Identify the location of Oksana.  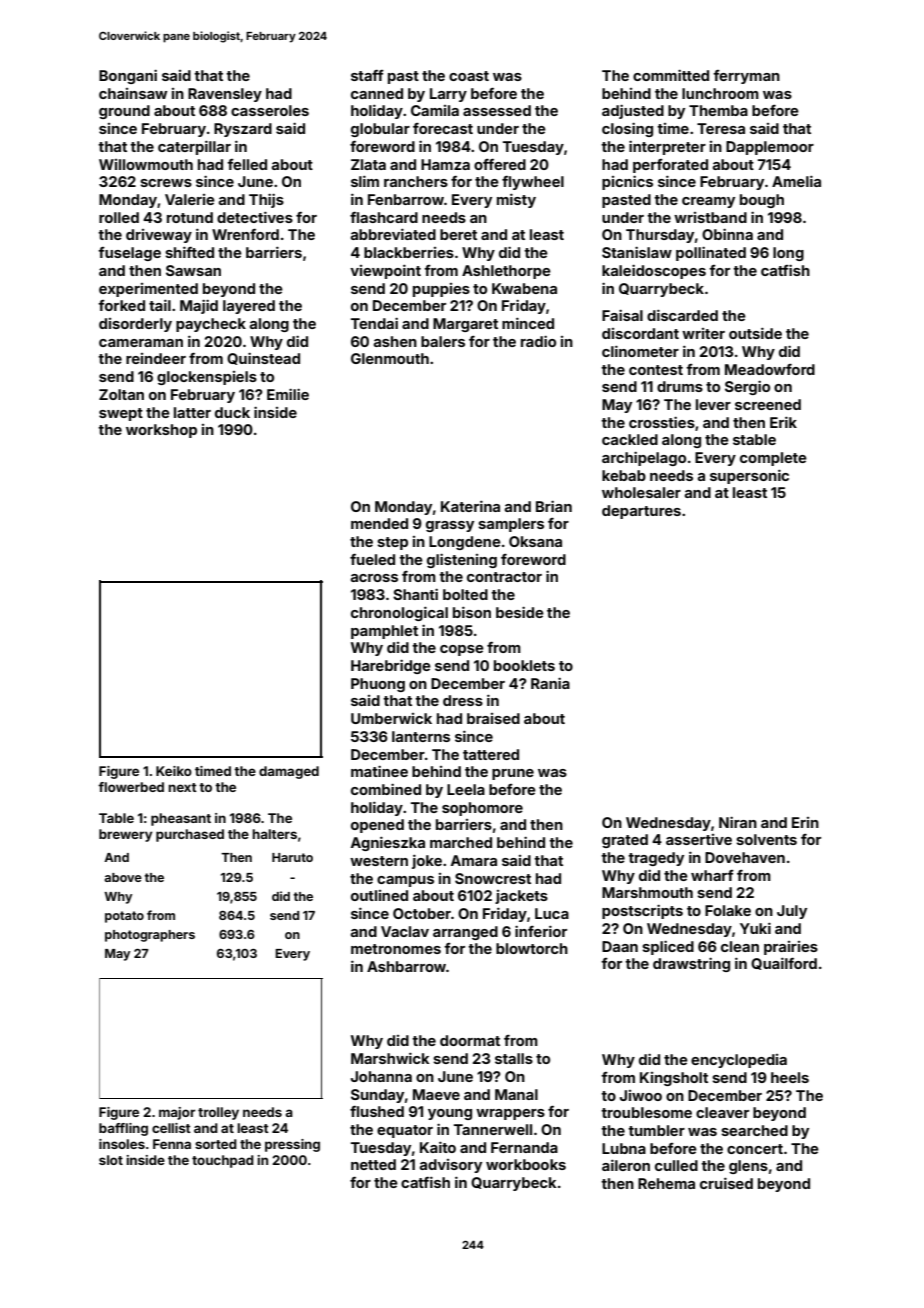
(535, 541).
